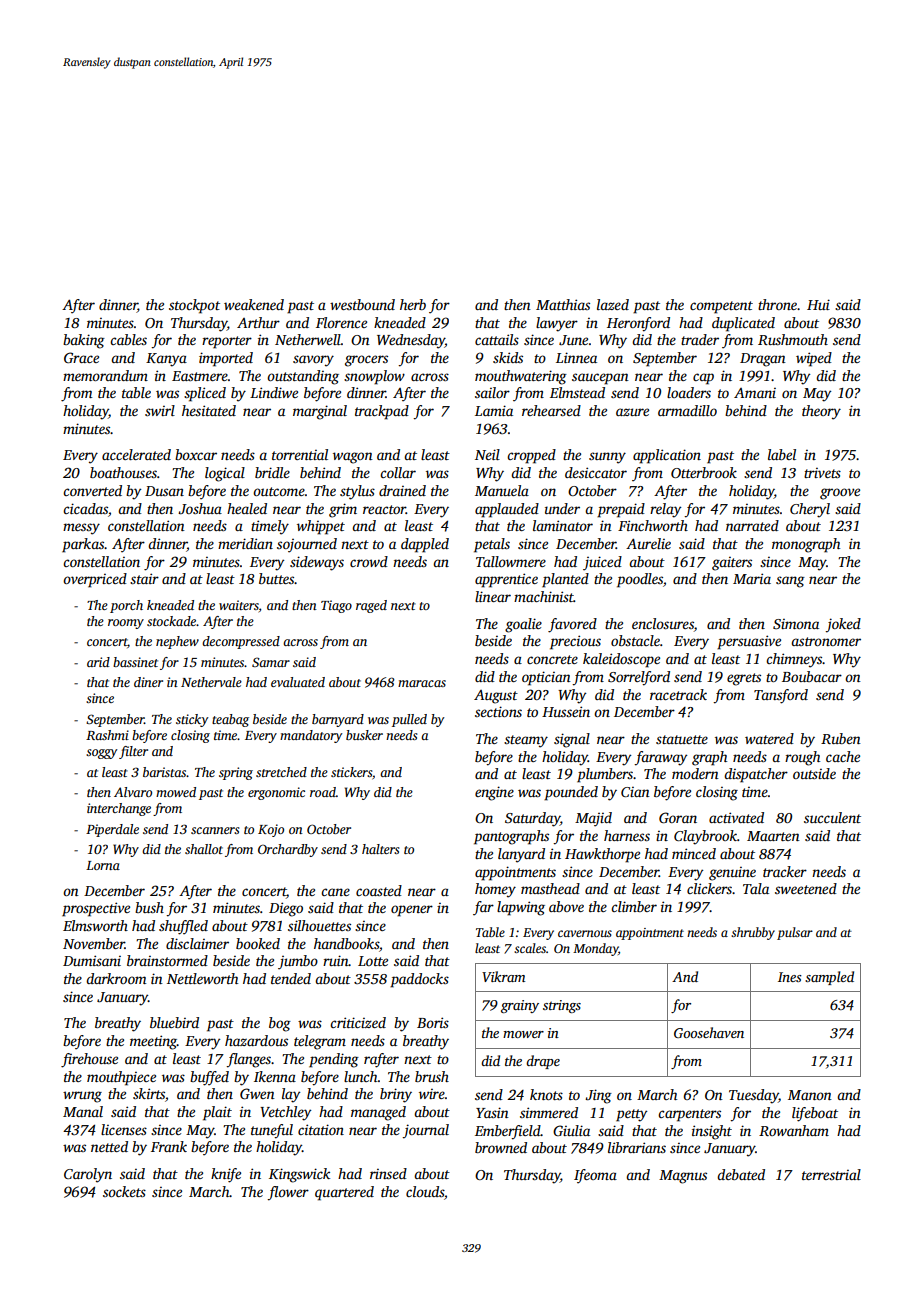  What do you see at coordinates (164, 772) in the document?
I see `baristas` at bounding box center [164, 772].
